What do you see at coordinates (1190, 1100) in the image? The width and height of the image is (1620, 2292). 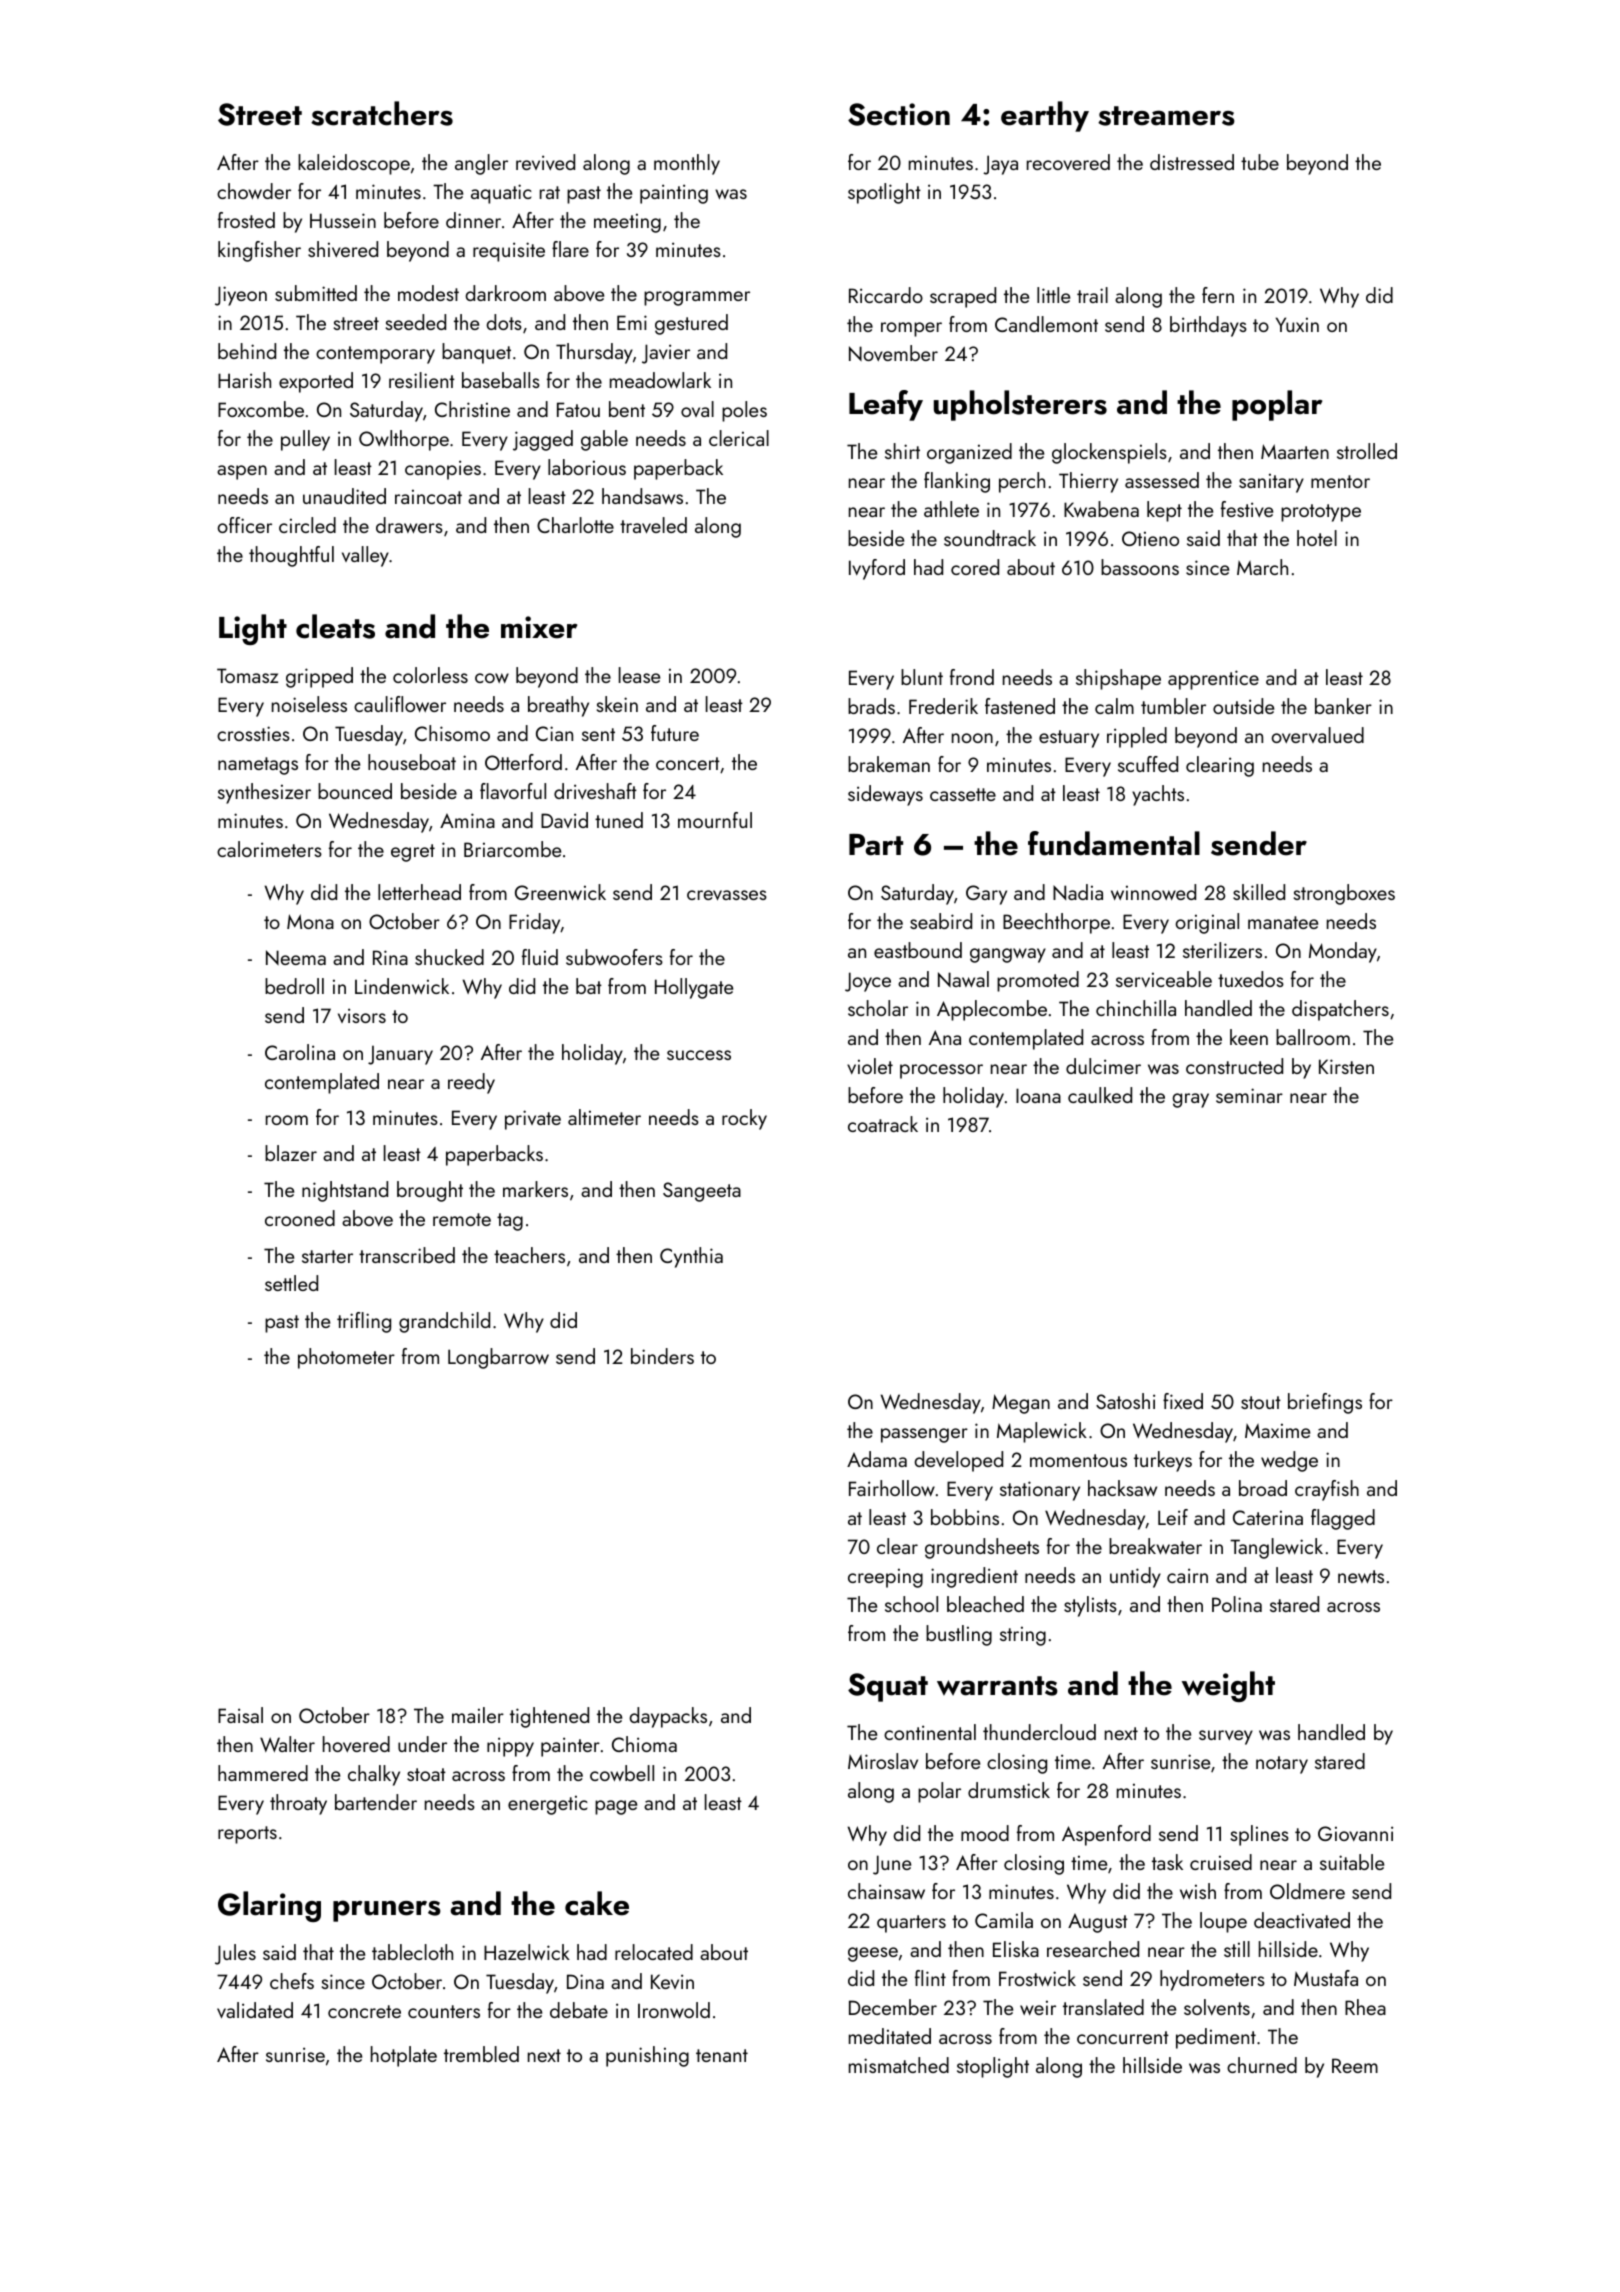 I see `gray` at bounding box center [1190, 1100].
